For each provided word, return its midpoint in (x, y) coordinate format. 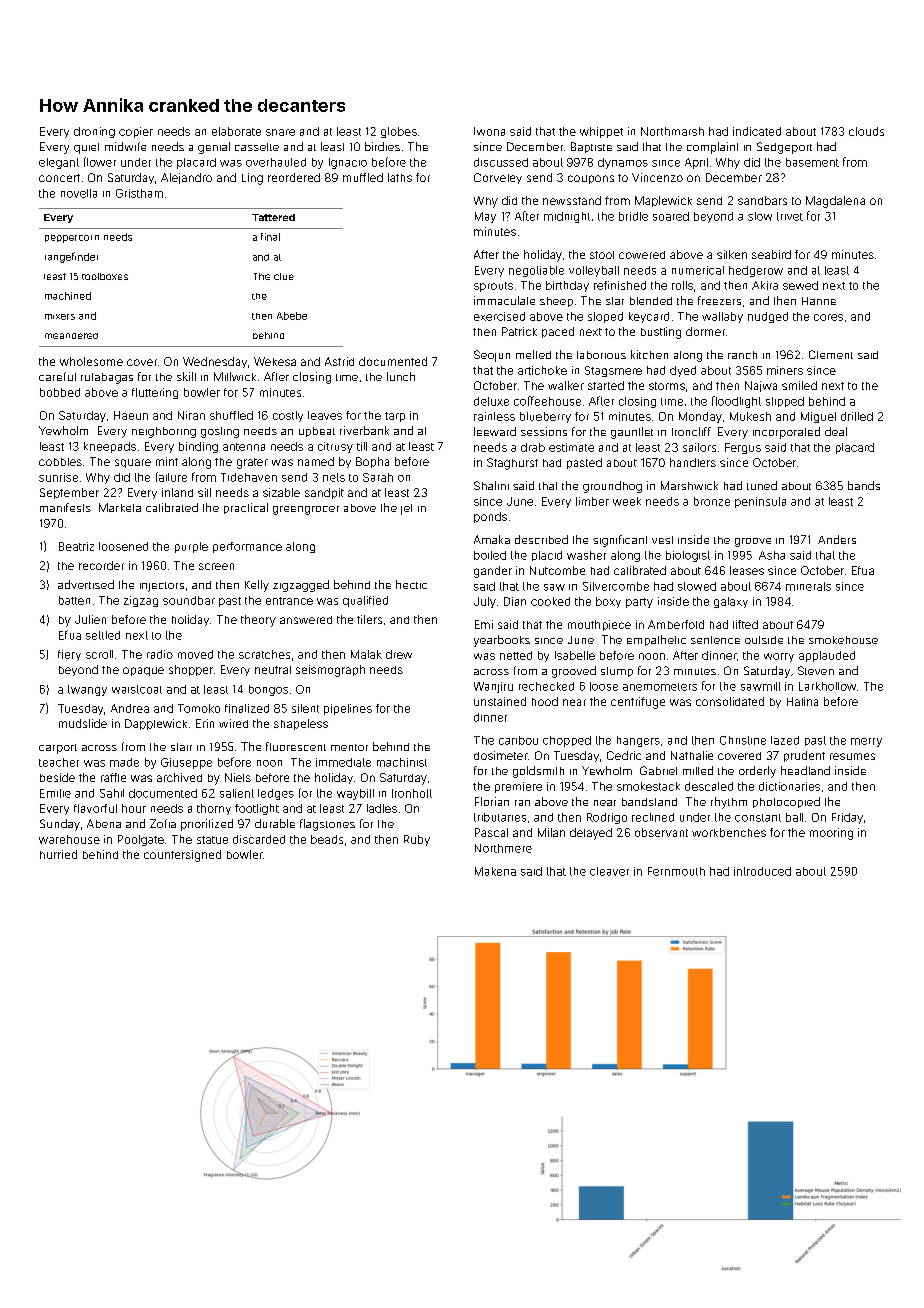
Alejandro (186, 178)
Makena (495, 871)
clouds (866, 131)
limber (592, 501)
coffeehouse (547, 401)
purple (191, 547)
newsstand (572, 200)
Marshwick (689, 485)
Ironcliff (691, 431)
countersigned (182, 856)
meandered (71, 336)
